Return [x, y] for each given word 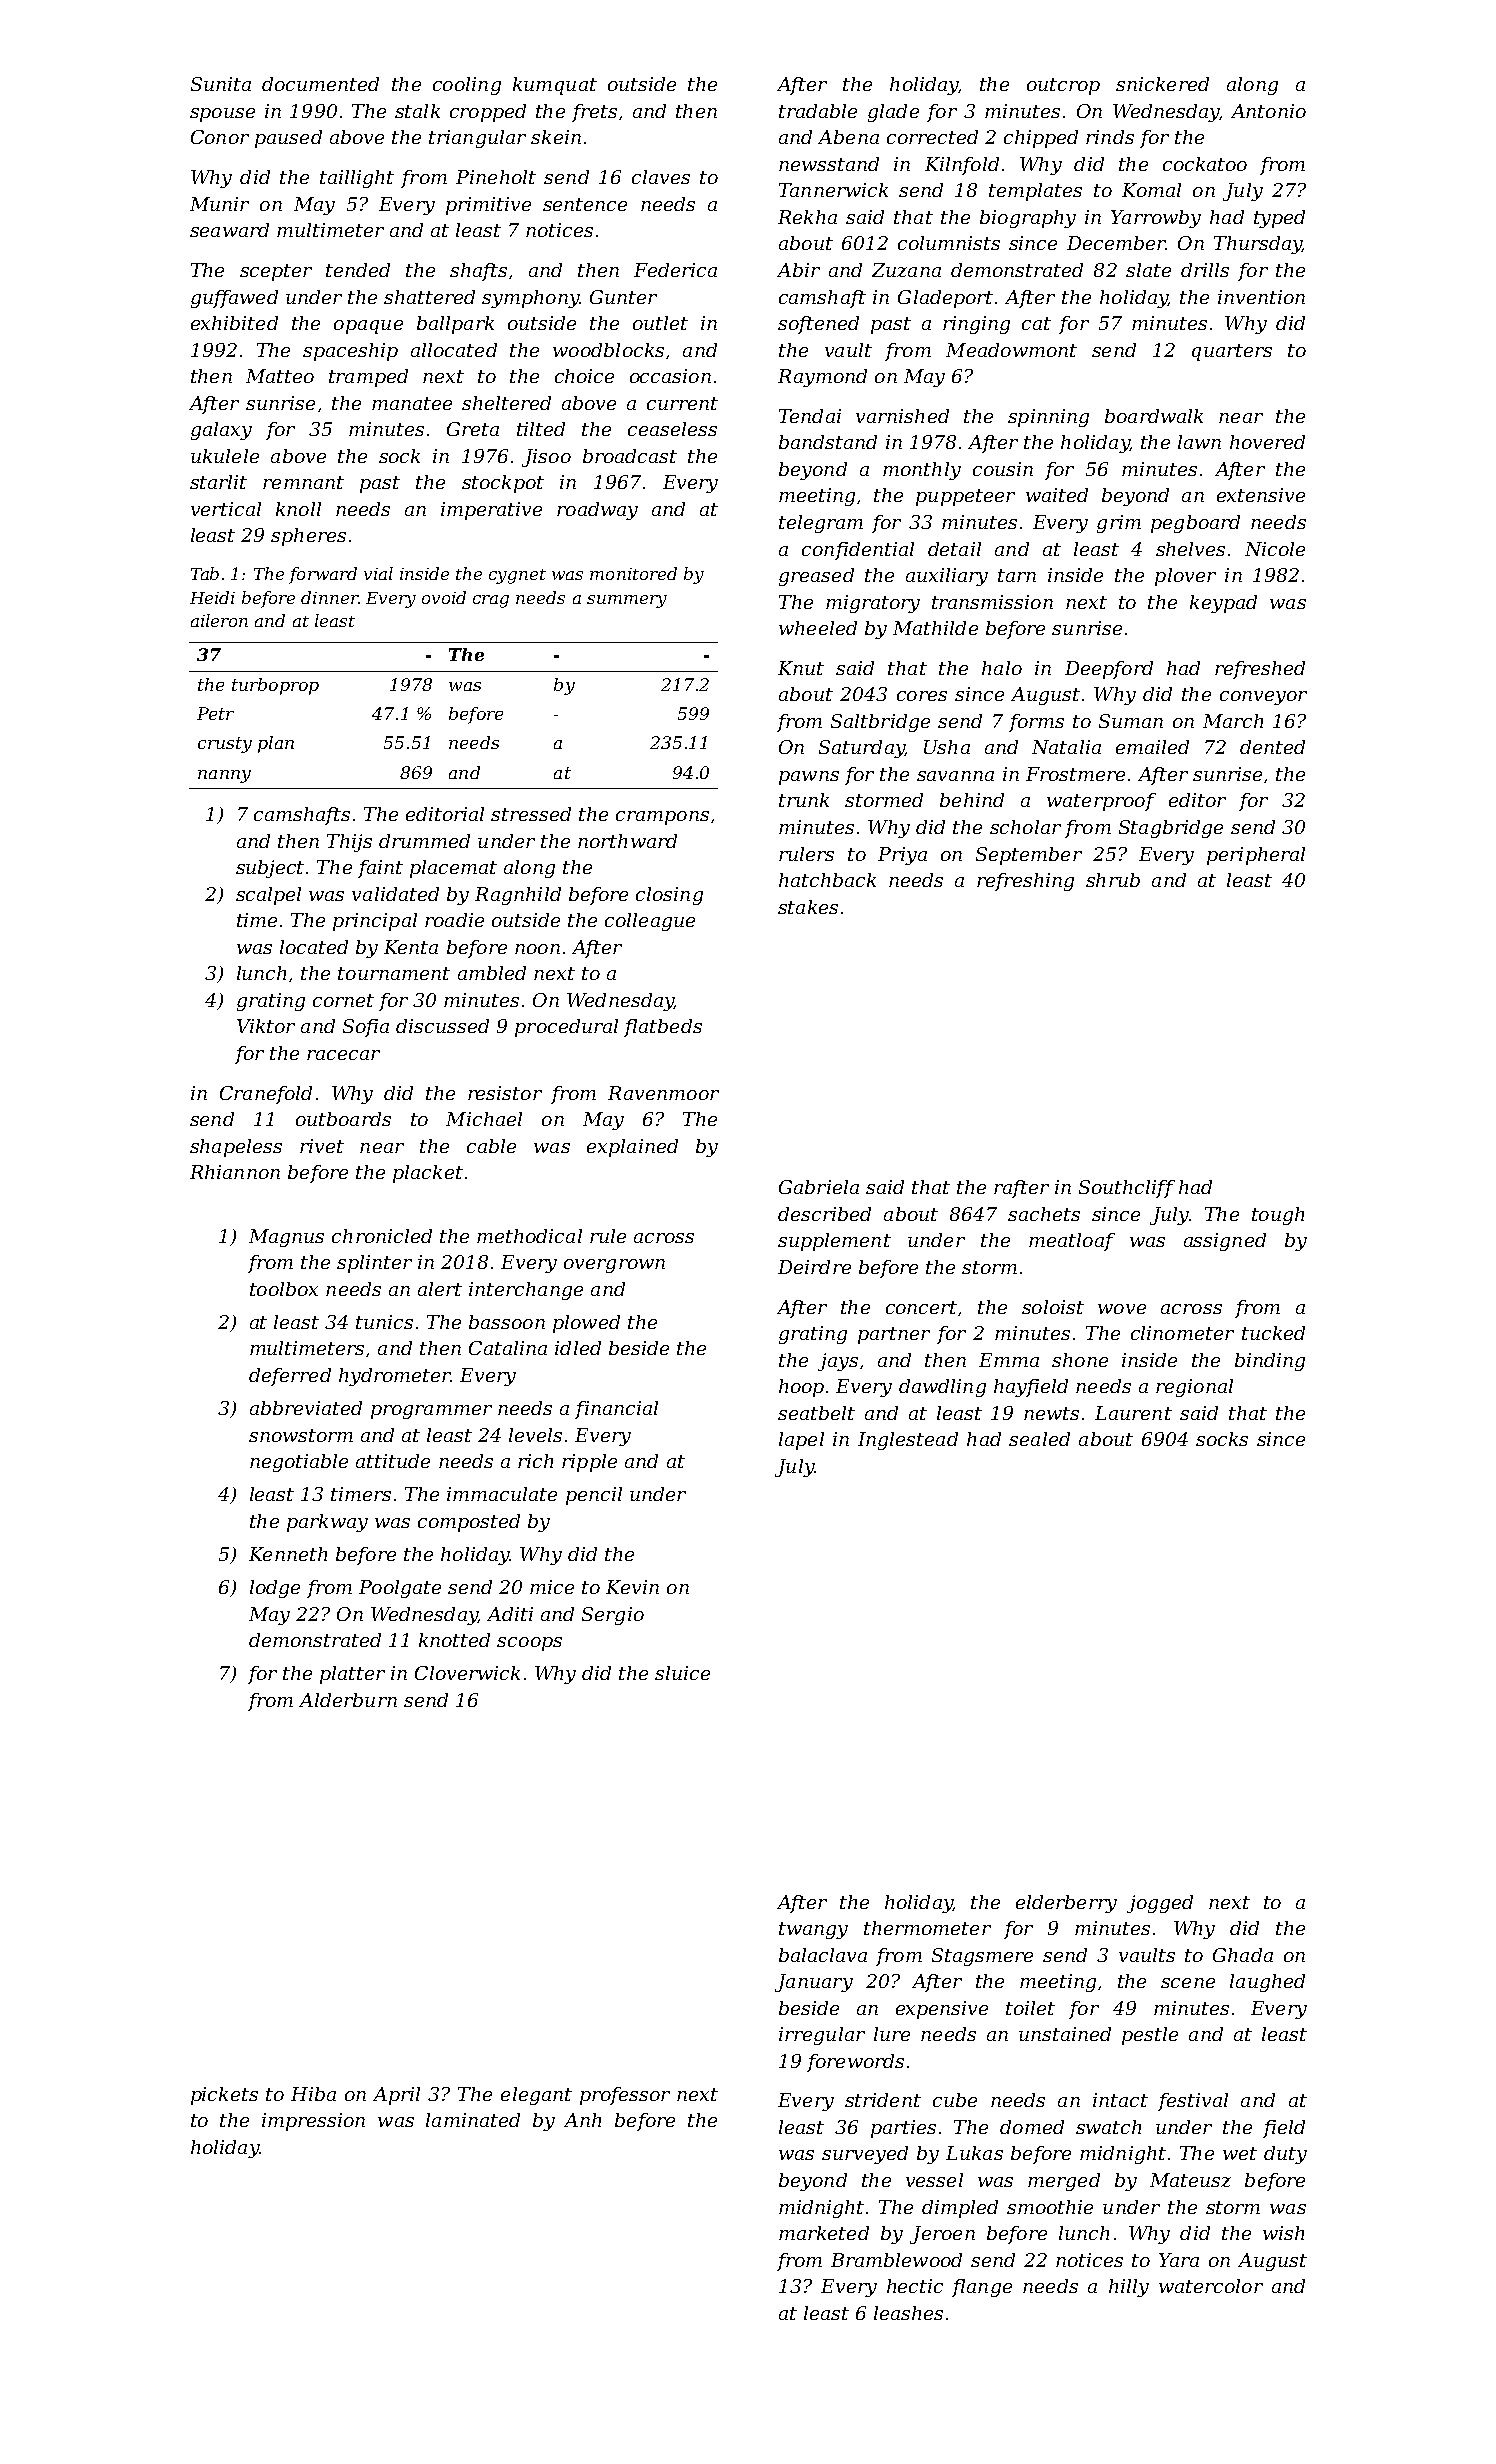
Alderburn [348, 1700]
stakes [808, 907]
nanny [224, 776]
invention [1261, 297]
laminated [473, 2120]
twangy [813, 1930]
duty [1285, 2155]
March [1233, 721]
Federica [675, 270]
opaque [368, 327]
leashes [908, 2313]
